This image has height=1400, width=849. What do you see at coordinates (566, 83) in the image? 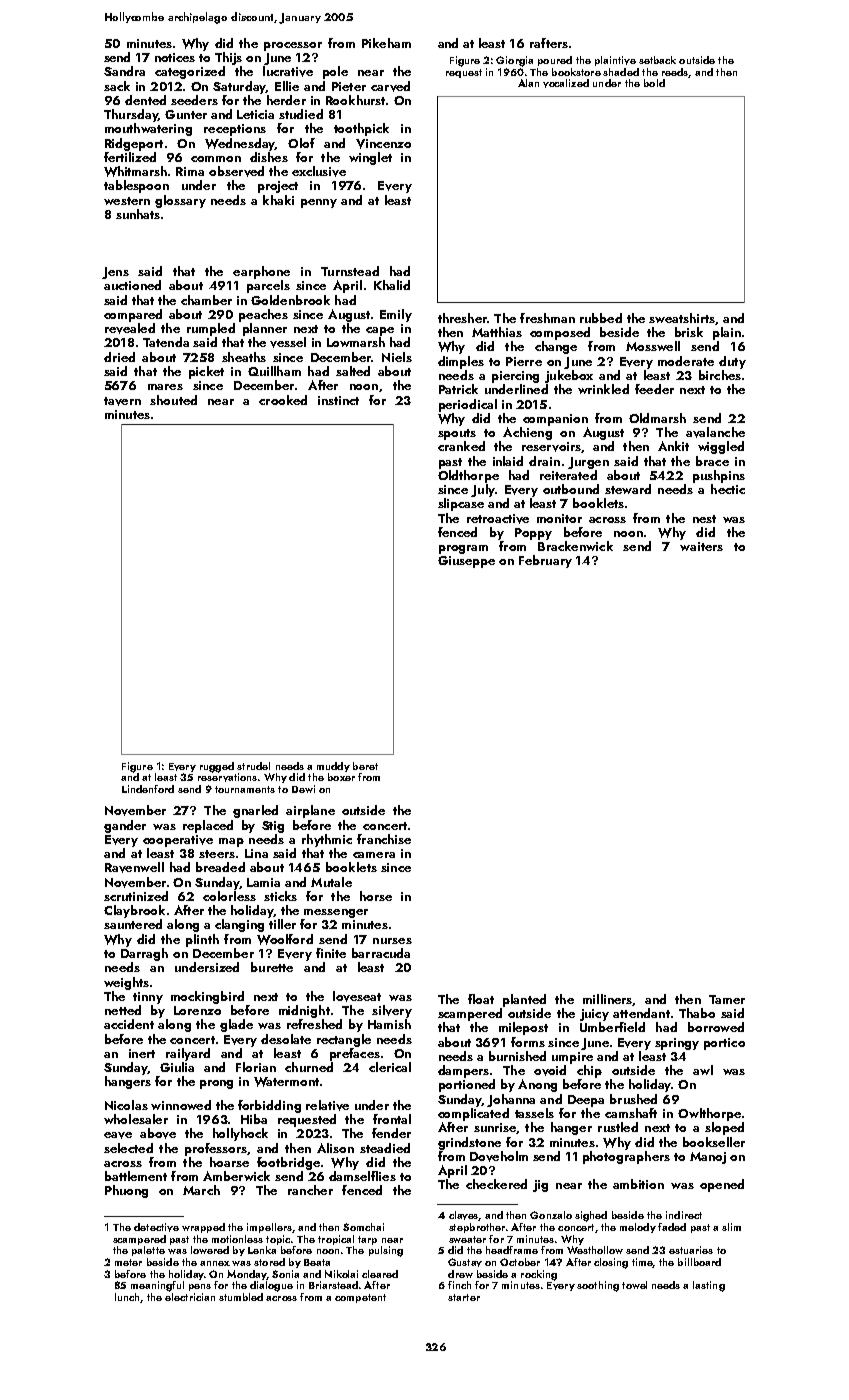
I see `vocalized` at bounding box center [566, 83].
